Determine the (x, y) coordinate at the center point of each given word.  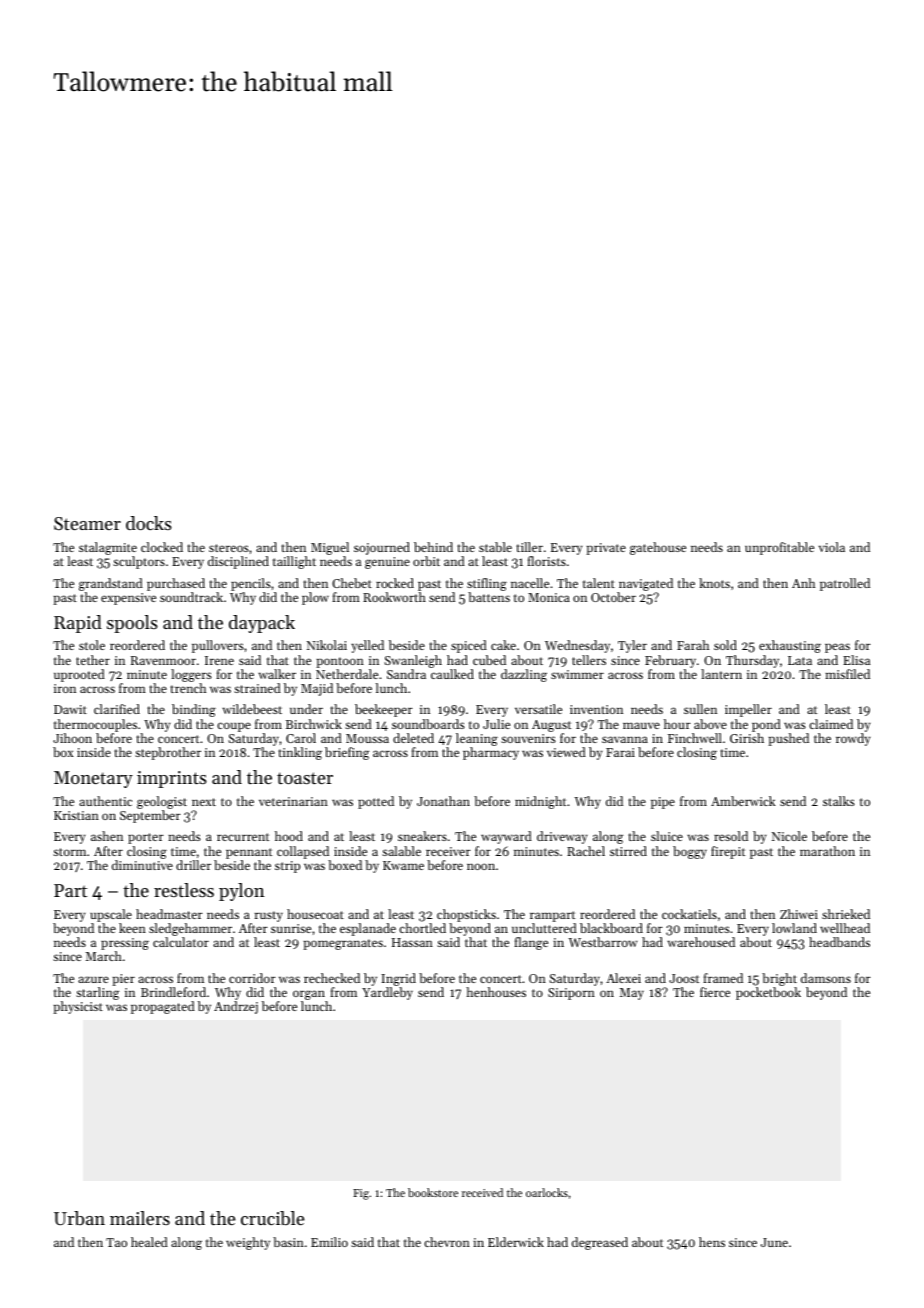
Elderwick (516, 1242)
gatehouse (658, 548)
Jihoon (72, 738)
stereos (229, 548)
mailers (140, 1218)
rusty (269, 916)
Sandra (406, 674)
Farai (620, 752)
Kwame (403, 865)
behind (433, 547)
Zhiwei (799, 914)
